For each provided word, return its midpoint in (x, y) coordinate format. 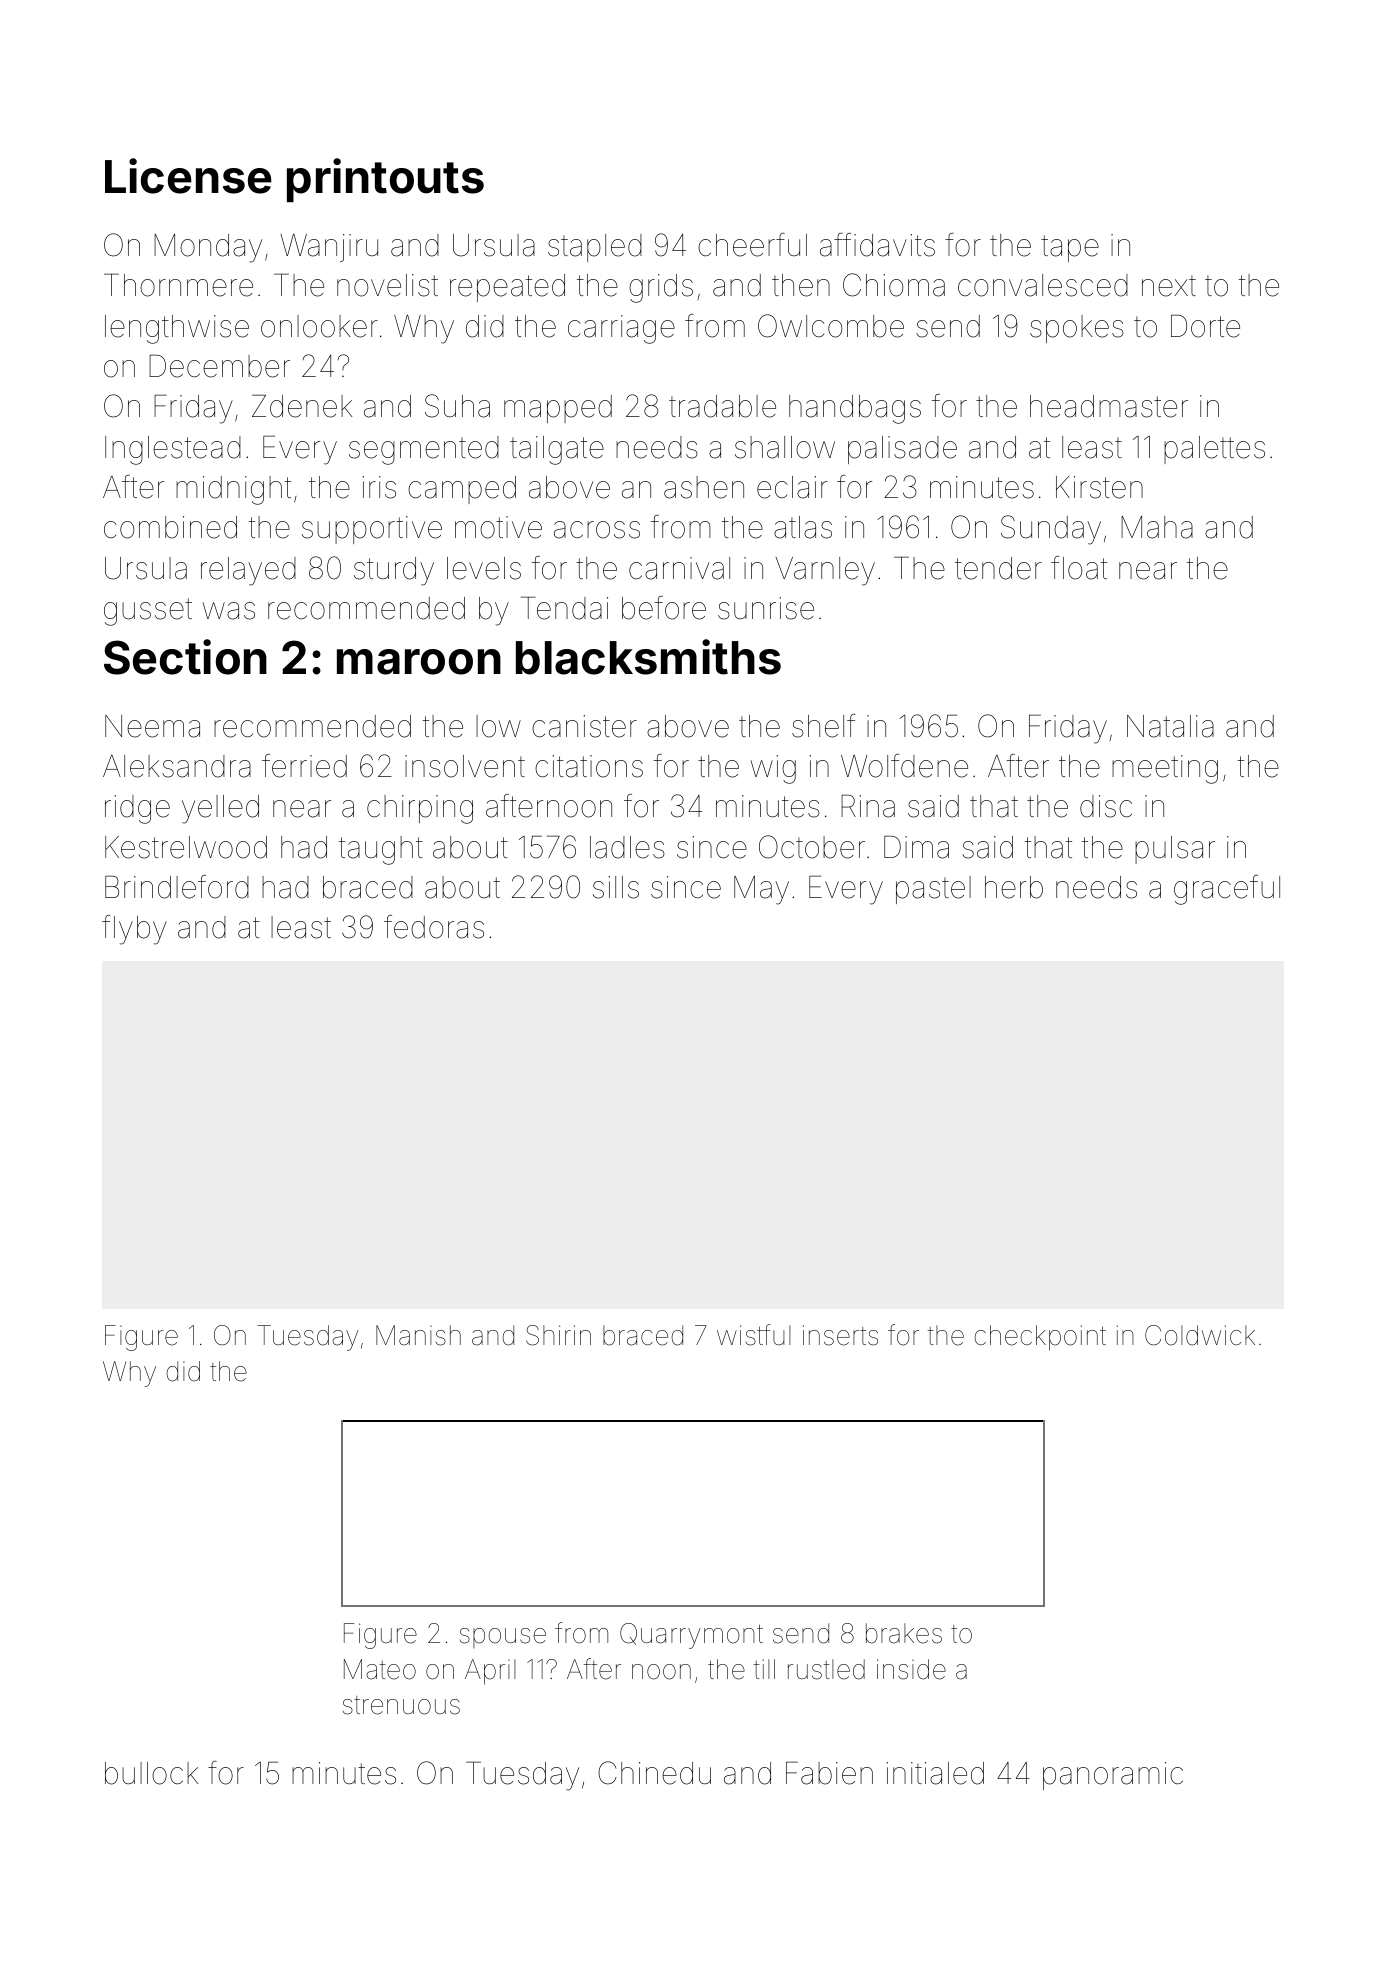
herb (1014, 887)
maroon (419, 662)
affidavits (877, 245)
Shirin (558, 1335)
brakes (904, 1633)
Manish (418, 1335)
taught (381, 850)
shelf (824, 726)
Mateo (380, 1669)
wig (773, 769)
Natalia (1170, 726)
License (188, 176)
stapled (595, 248)
